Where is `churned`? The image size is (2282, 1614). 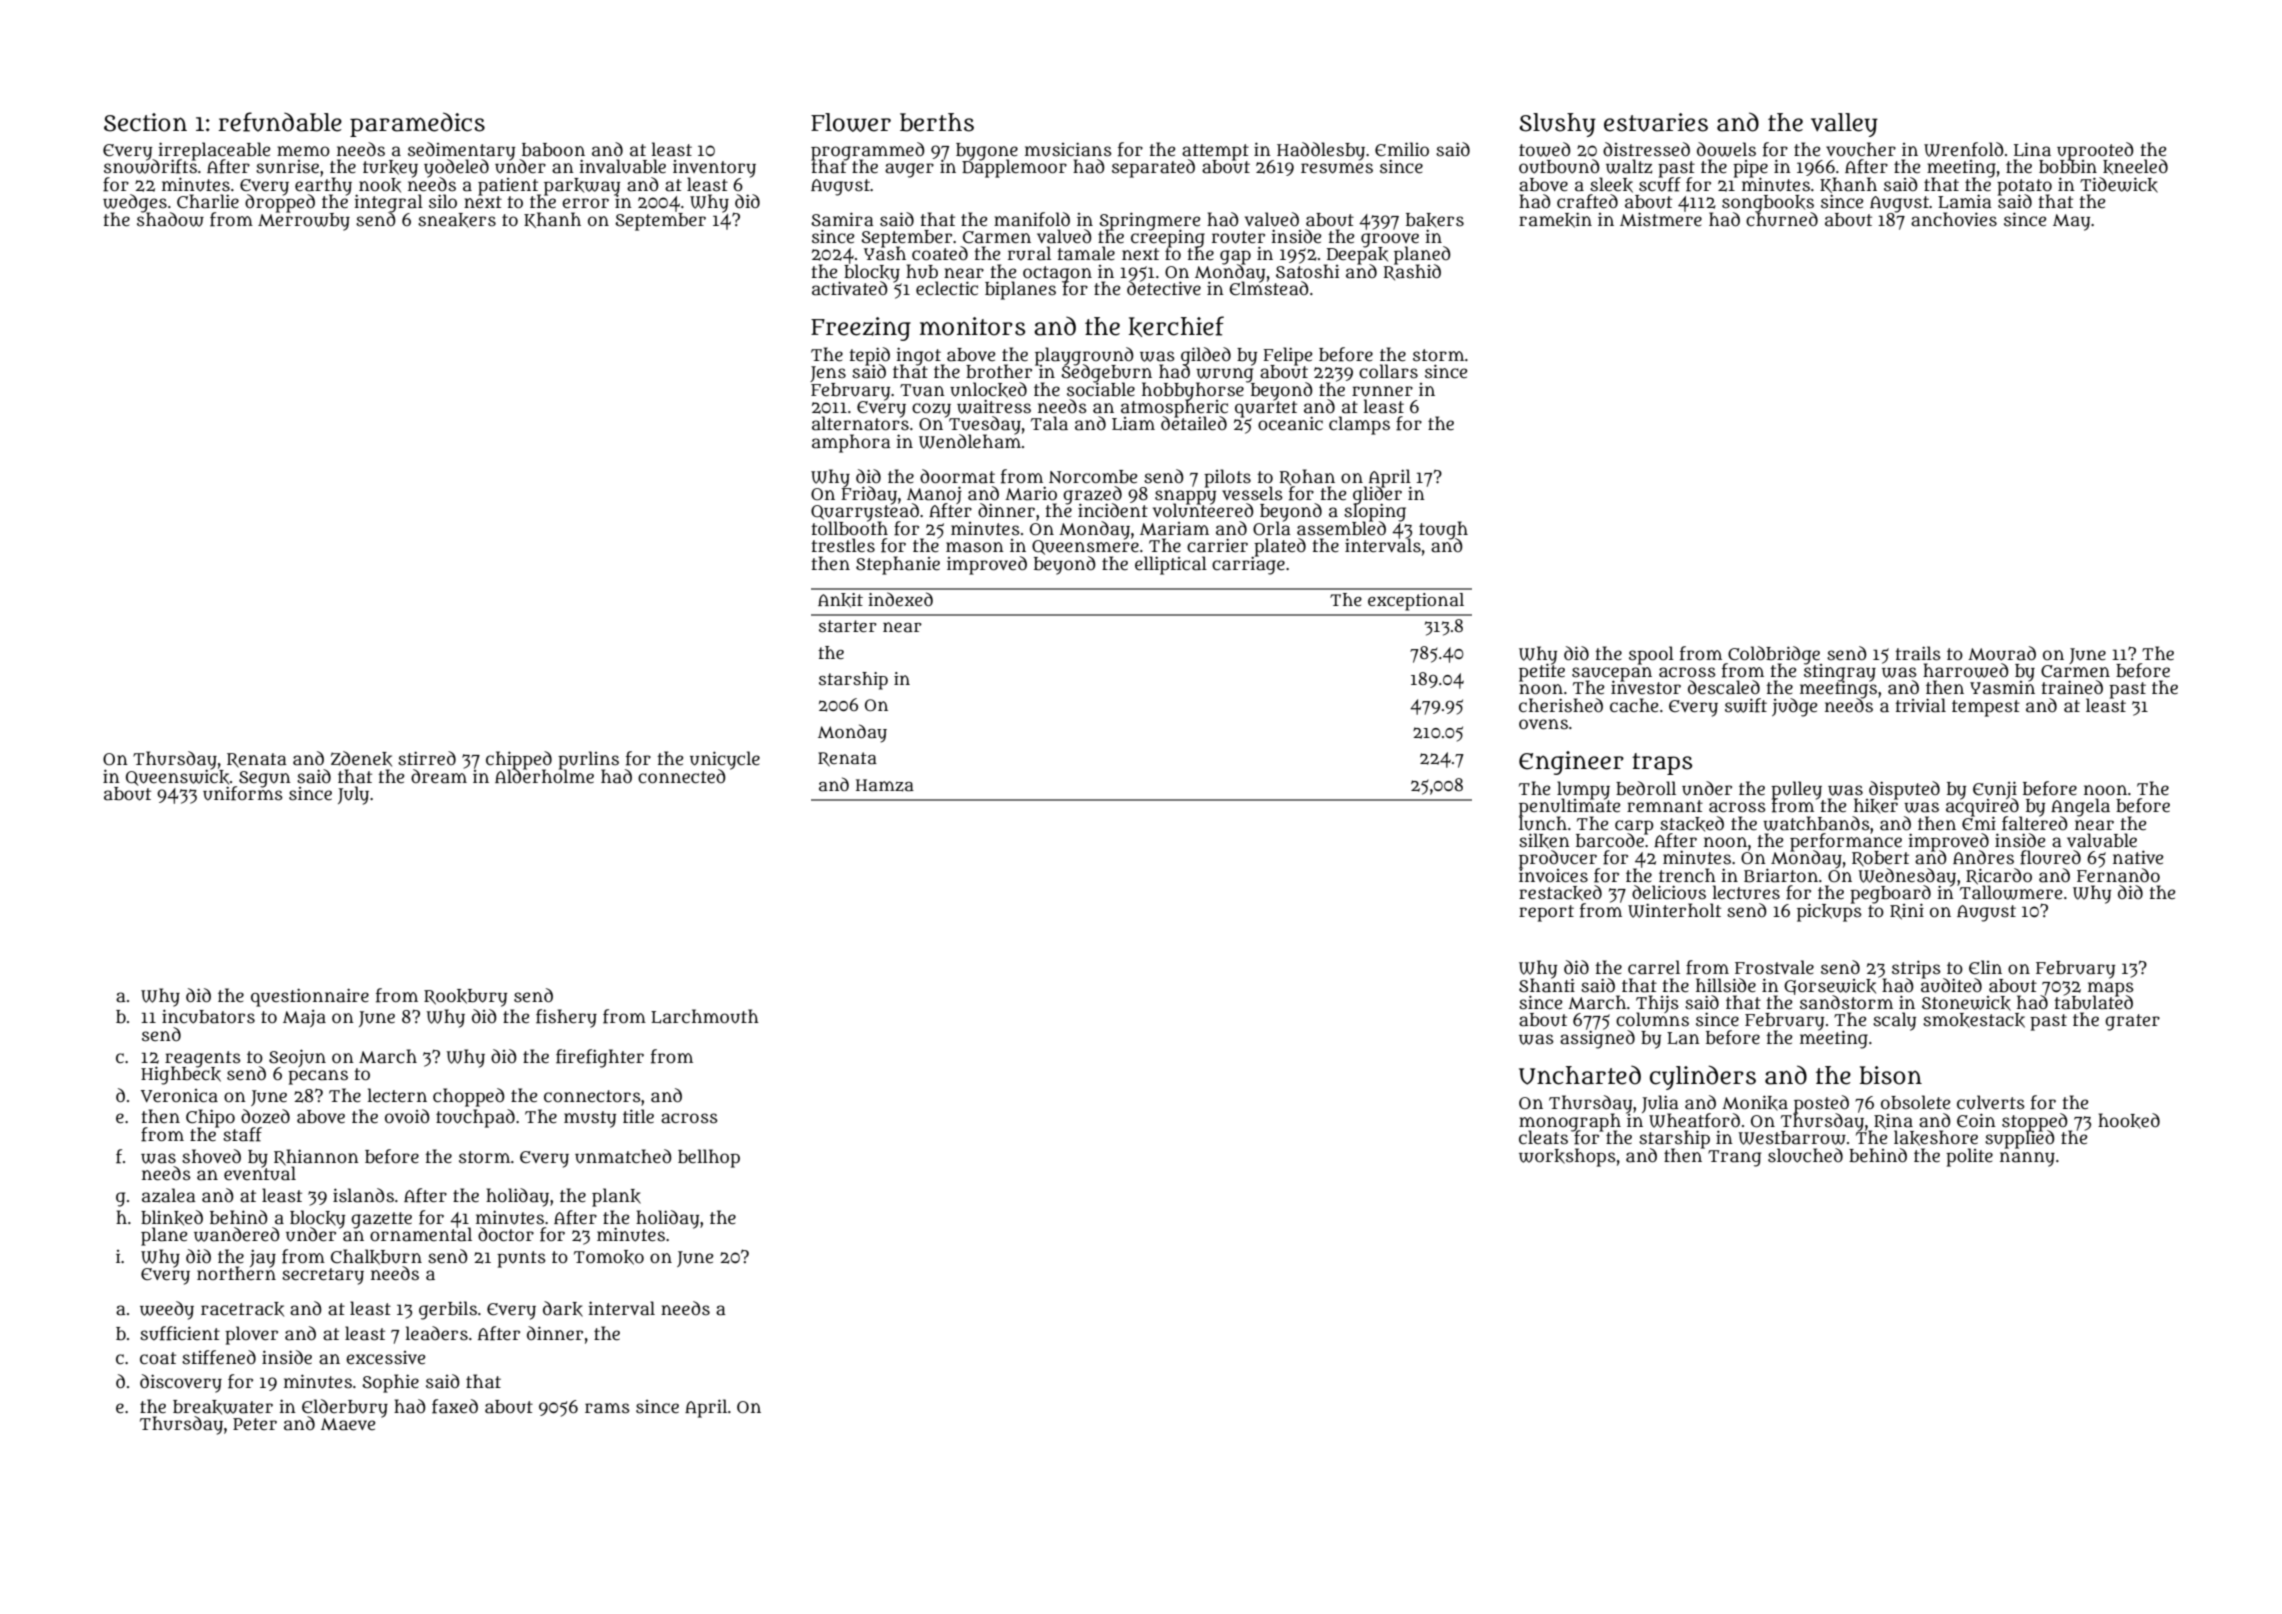
churned is located at coordinates (1782, 219).
